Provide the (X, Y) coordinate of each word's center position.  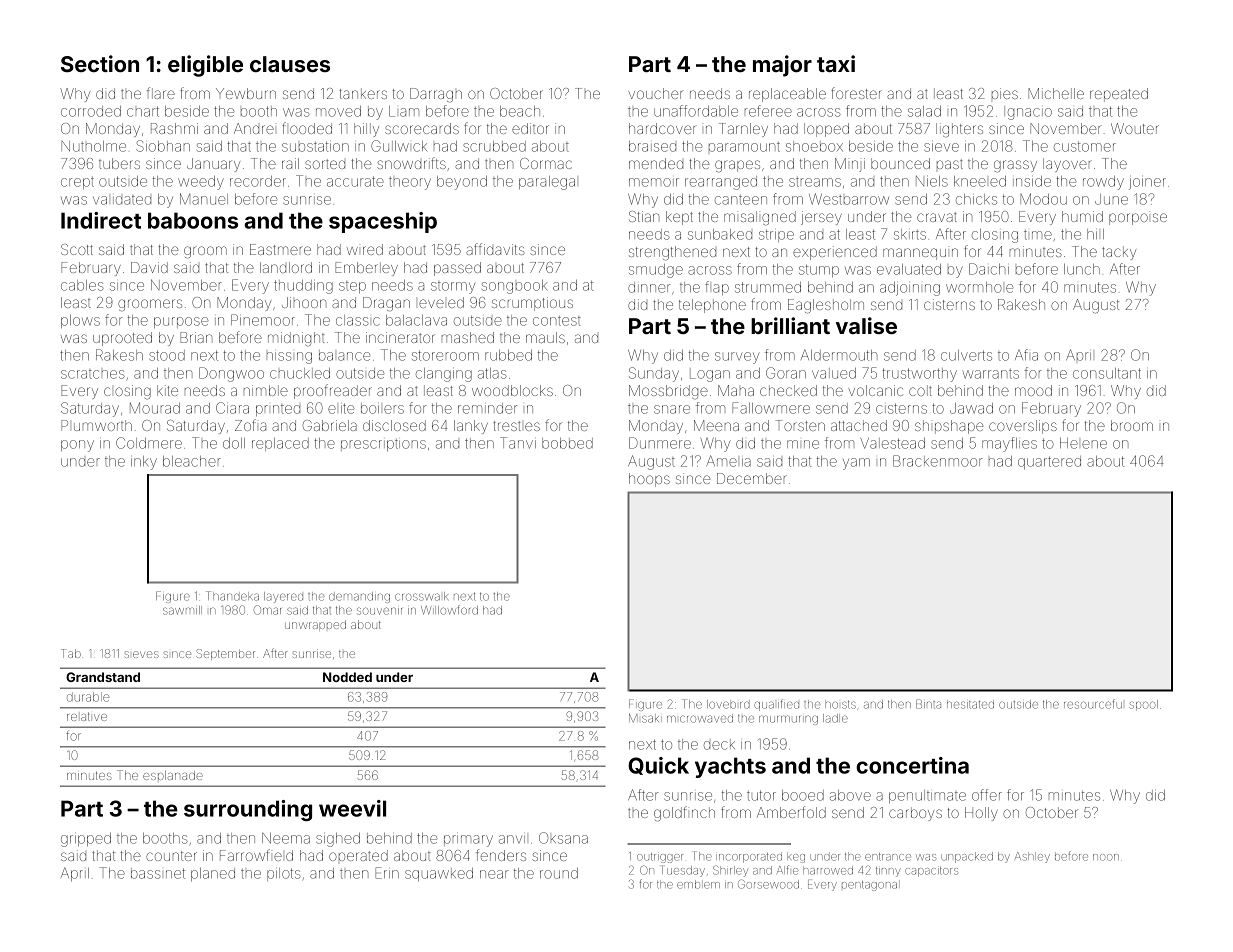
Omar (267, 610)
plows (80, 321)
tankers (363, 93)
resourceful (1093, 704)
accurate (355, 181)
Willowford (449, 610)
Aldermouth (839, 355)
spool (1144, 704)
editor (530, 128)
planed (213, 874)
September (225, 654)
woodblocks (512, 390)
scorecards (422, 128)
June (1111, 199)
